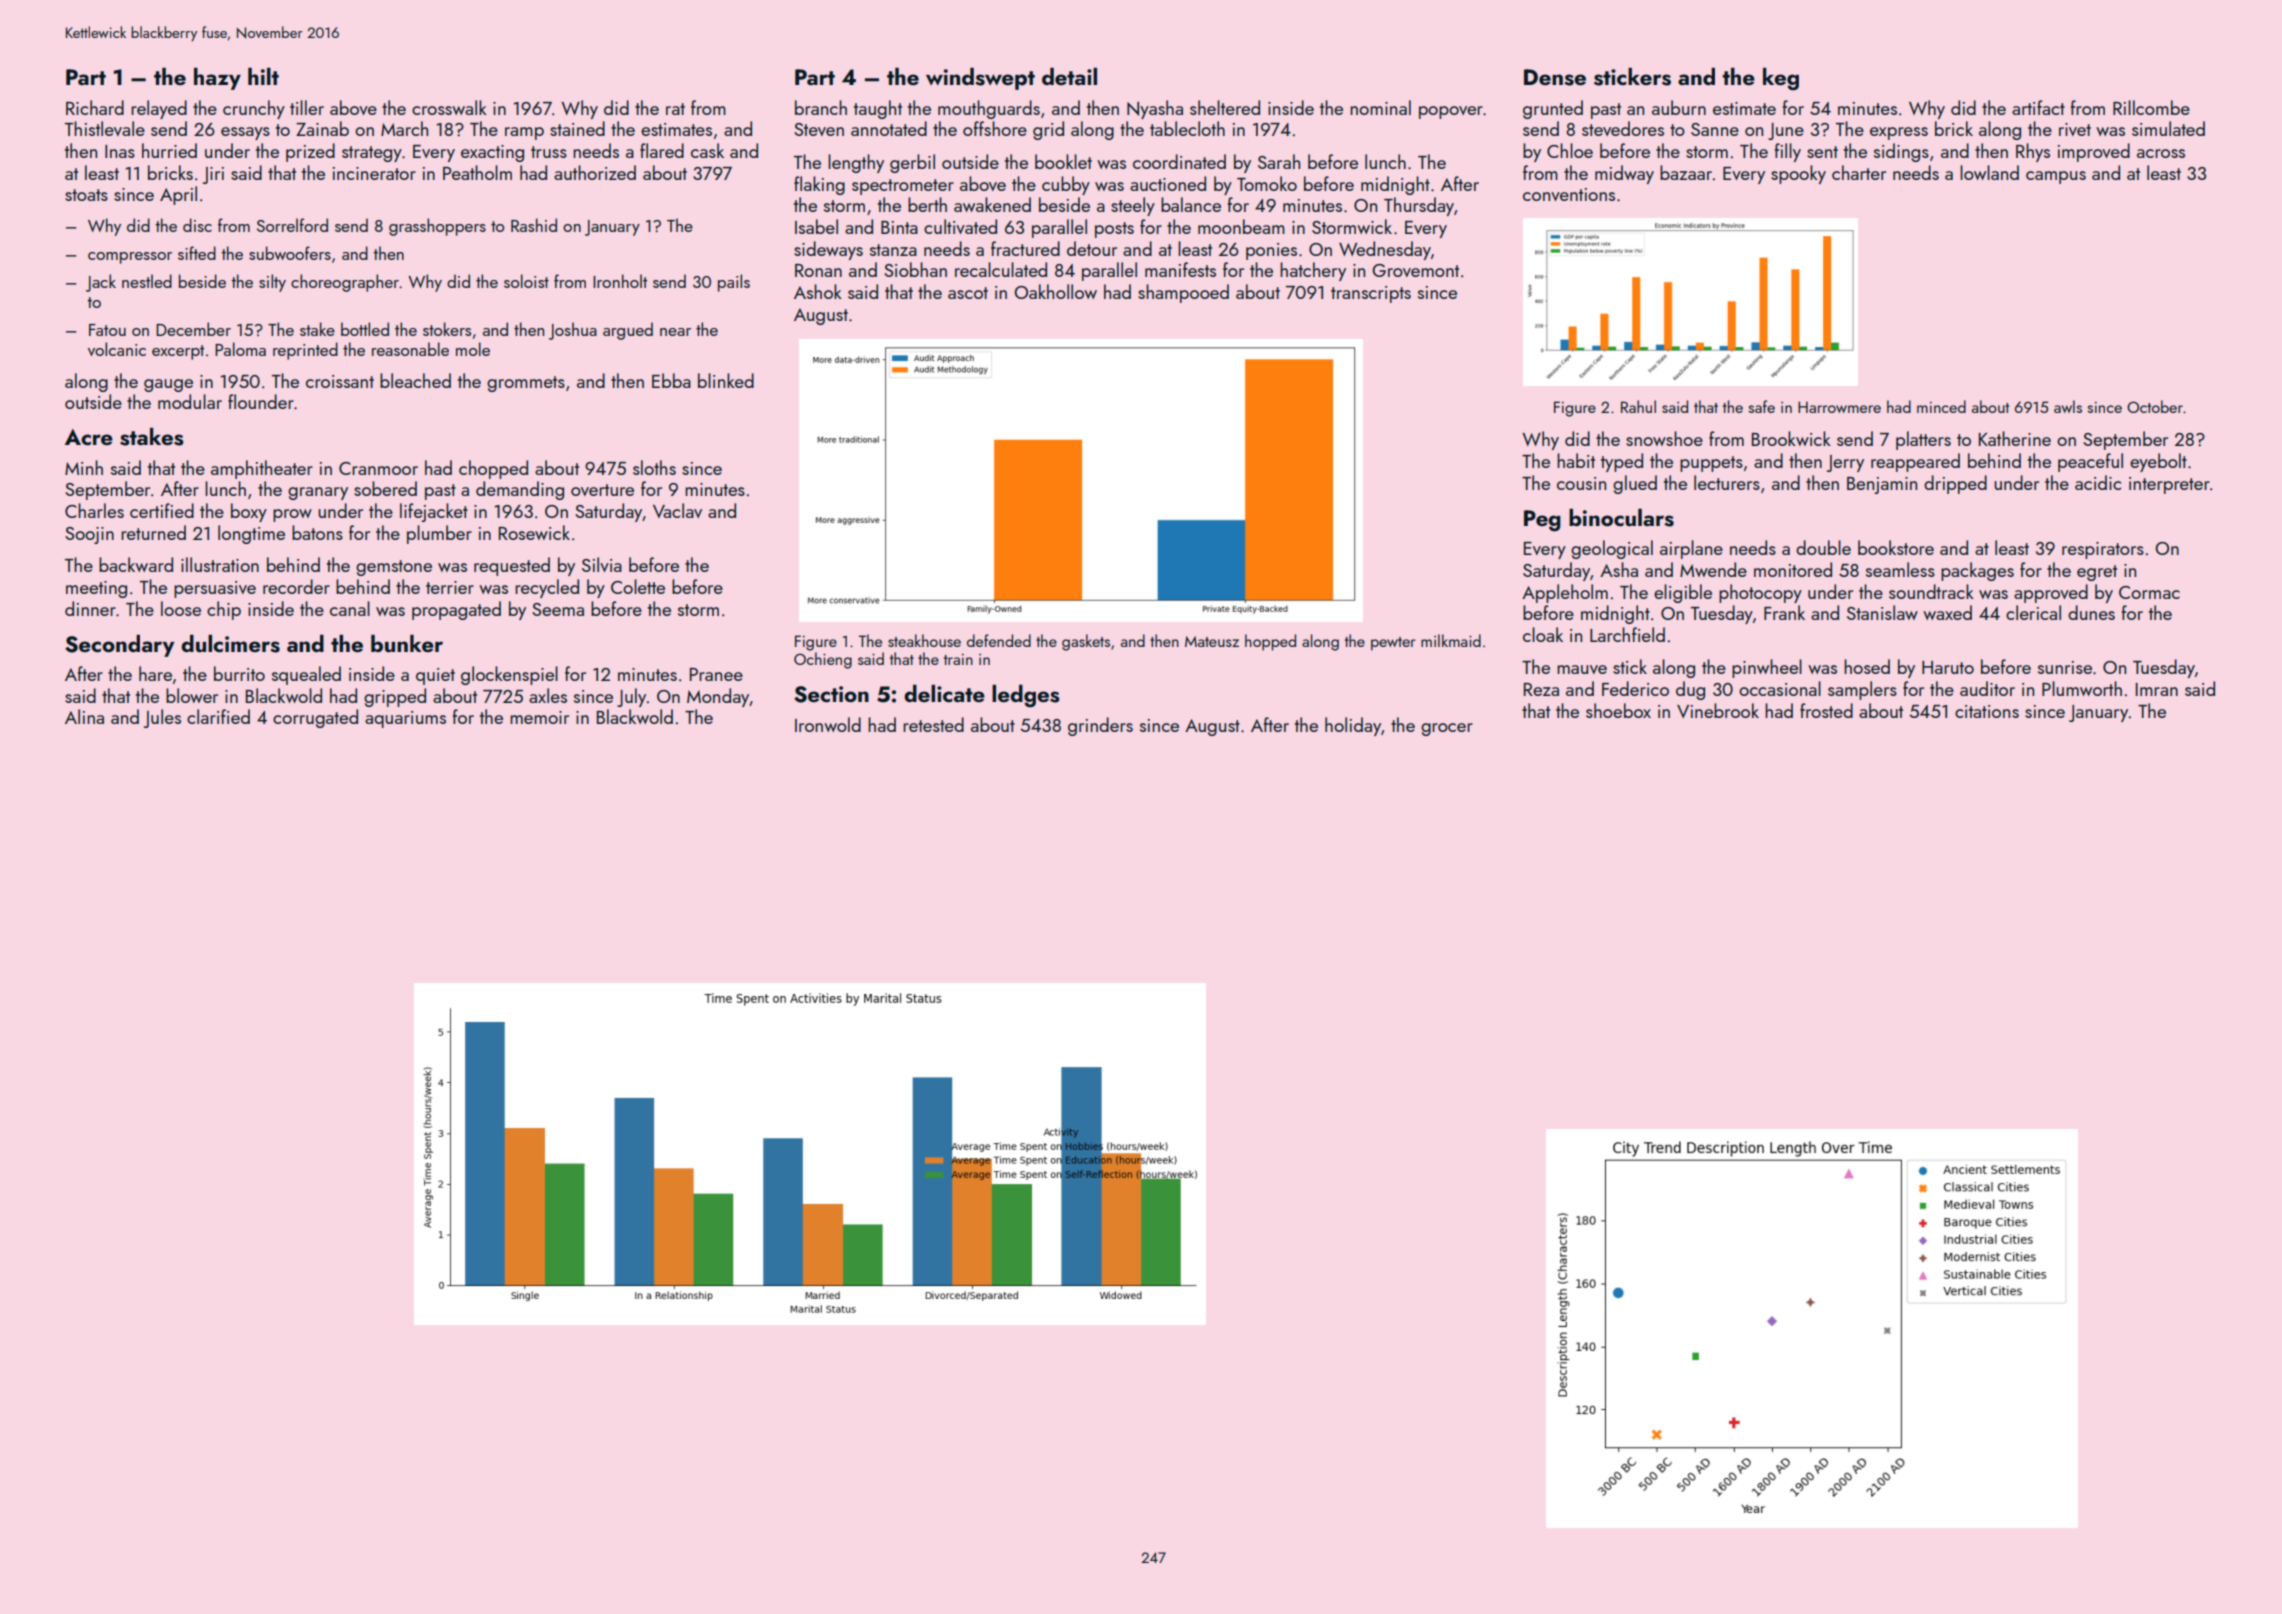 Image resolution: width=2282 pixels, height=1614 pixels. What do you see at coordinates (449, 107) in the page?
I see `crosswalk` at bounding box center [449, 107].
